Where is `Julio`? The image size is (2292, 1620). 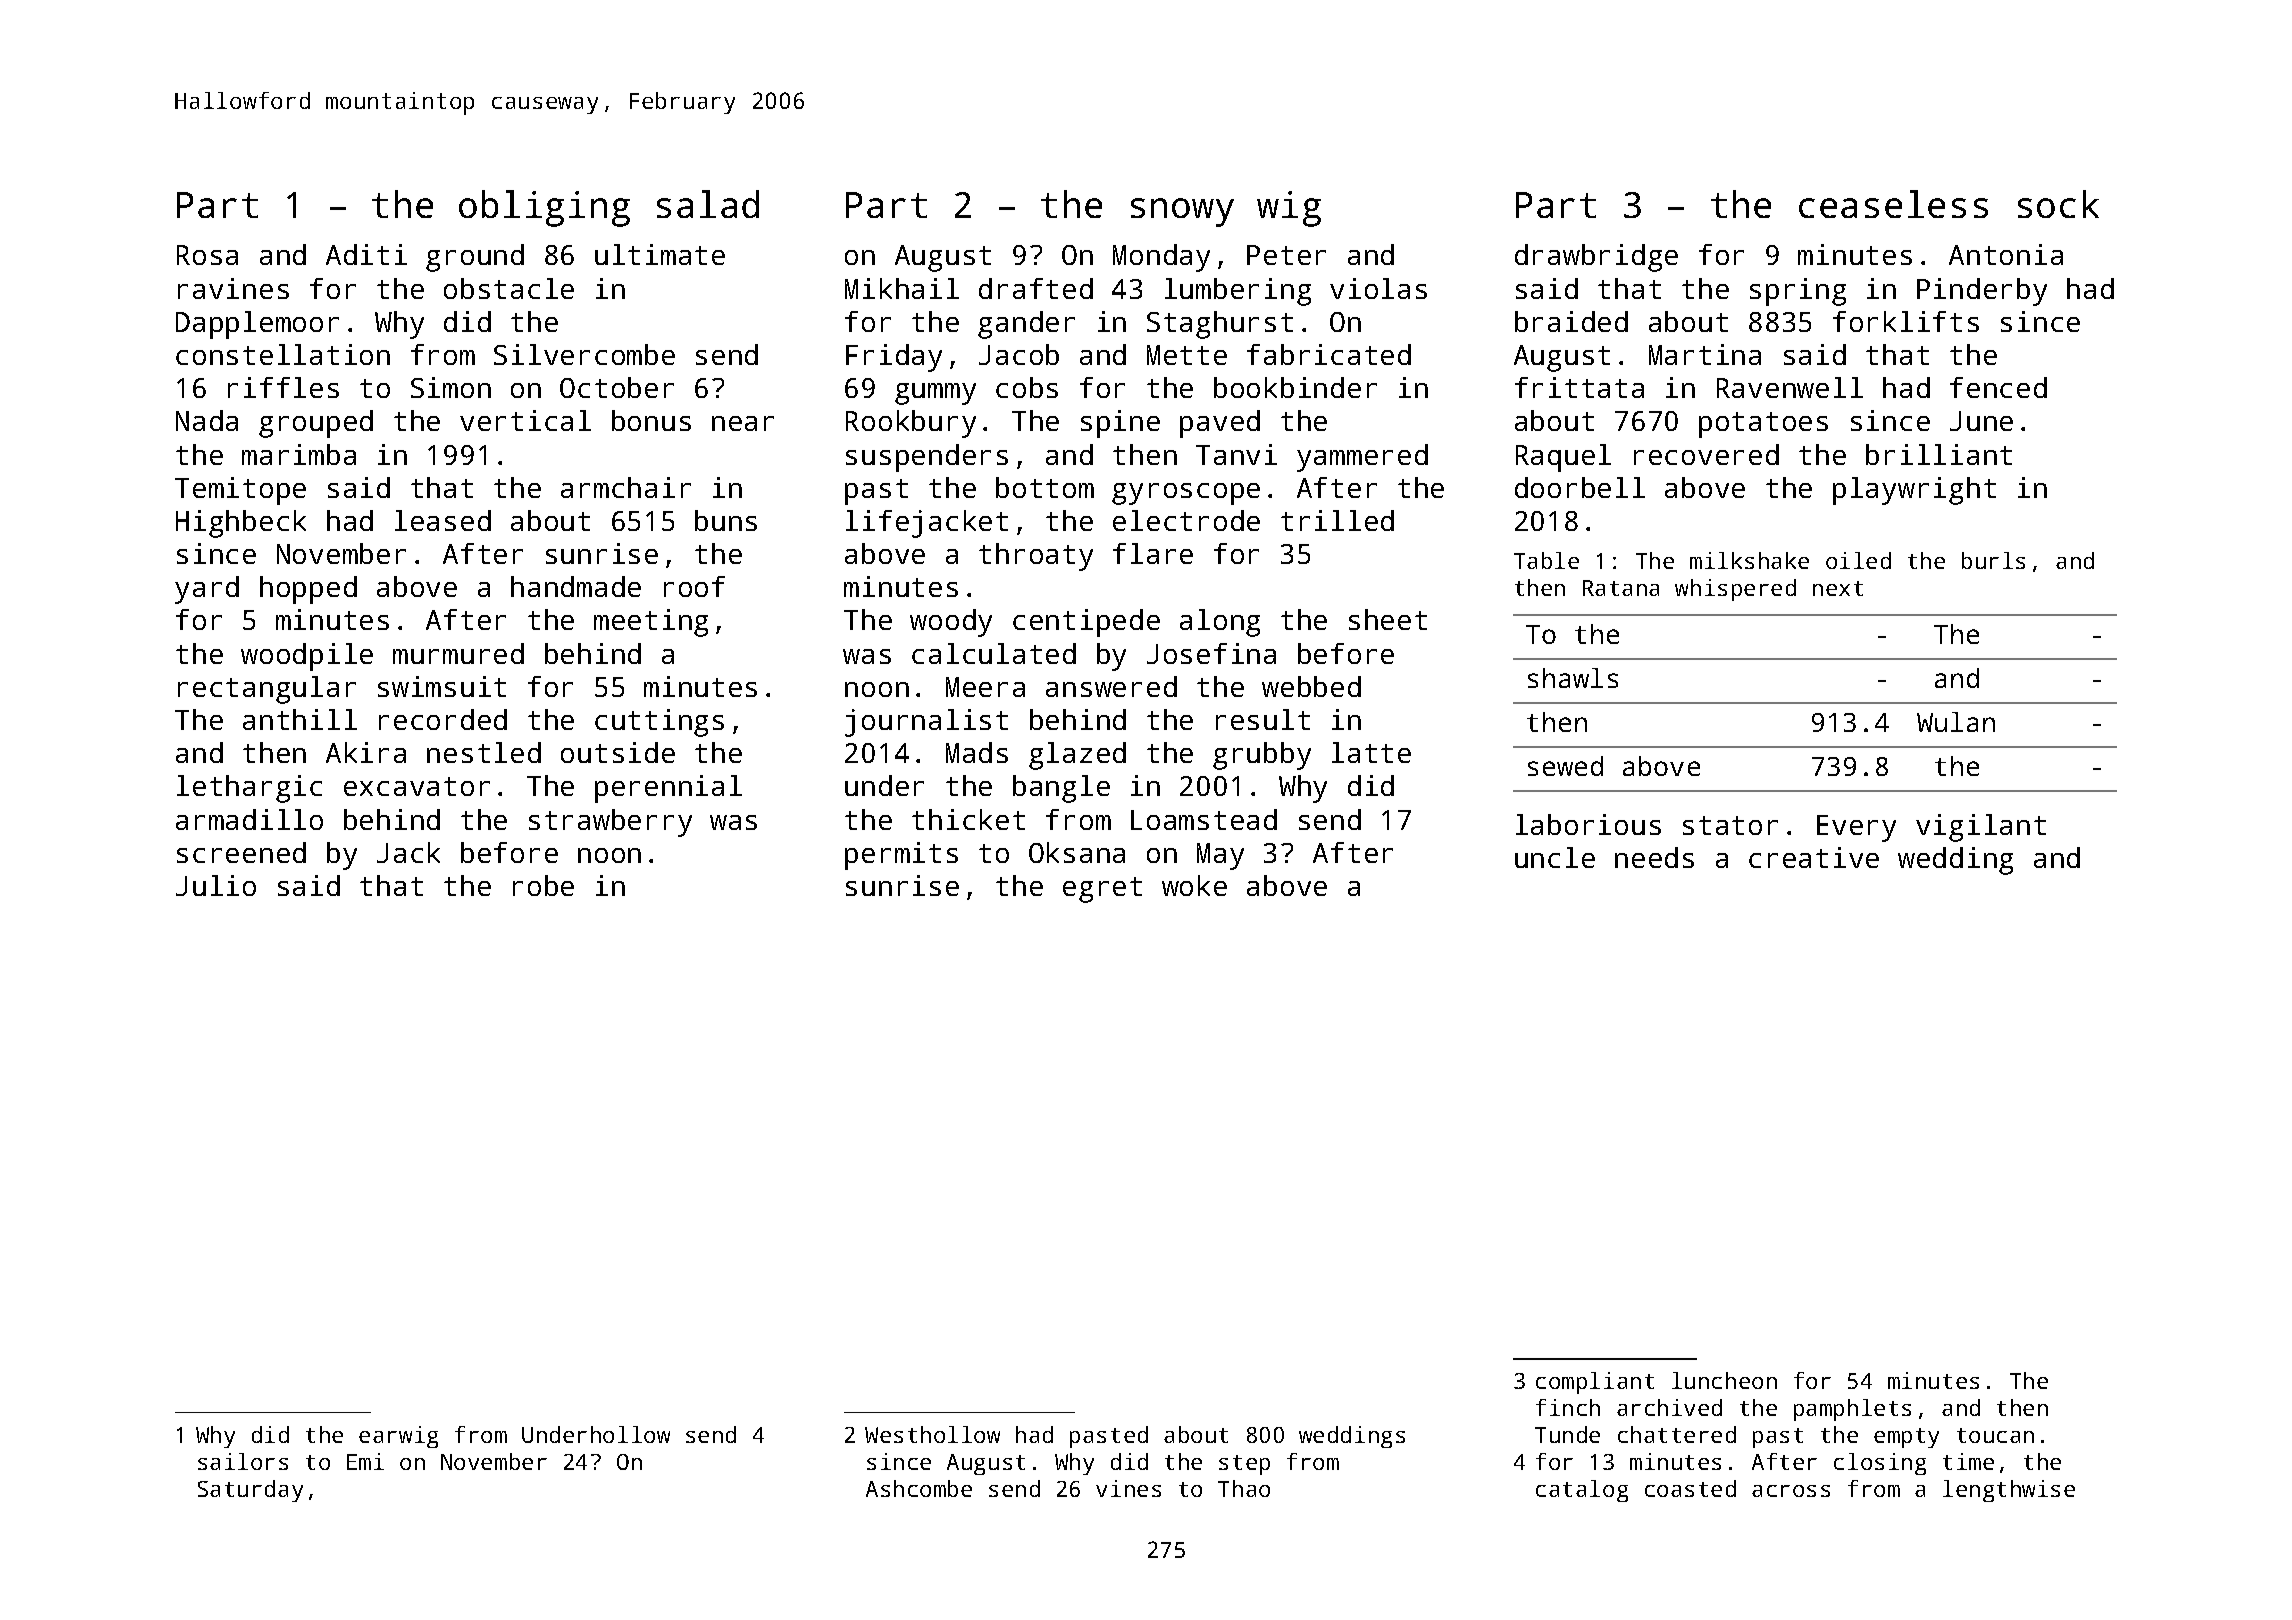
Julio is located at coordinates (216, 885).
